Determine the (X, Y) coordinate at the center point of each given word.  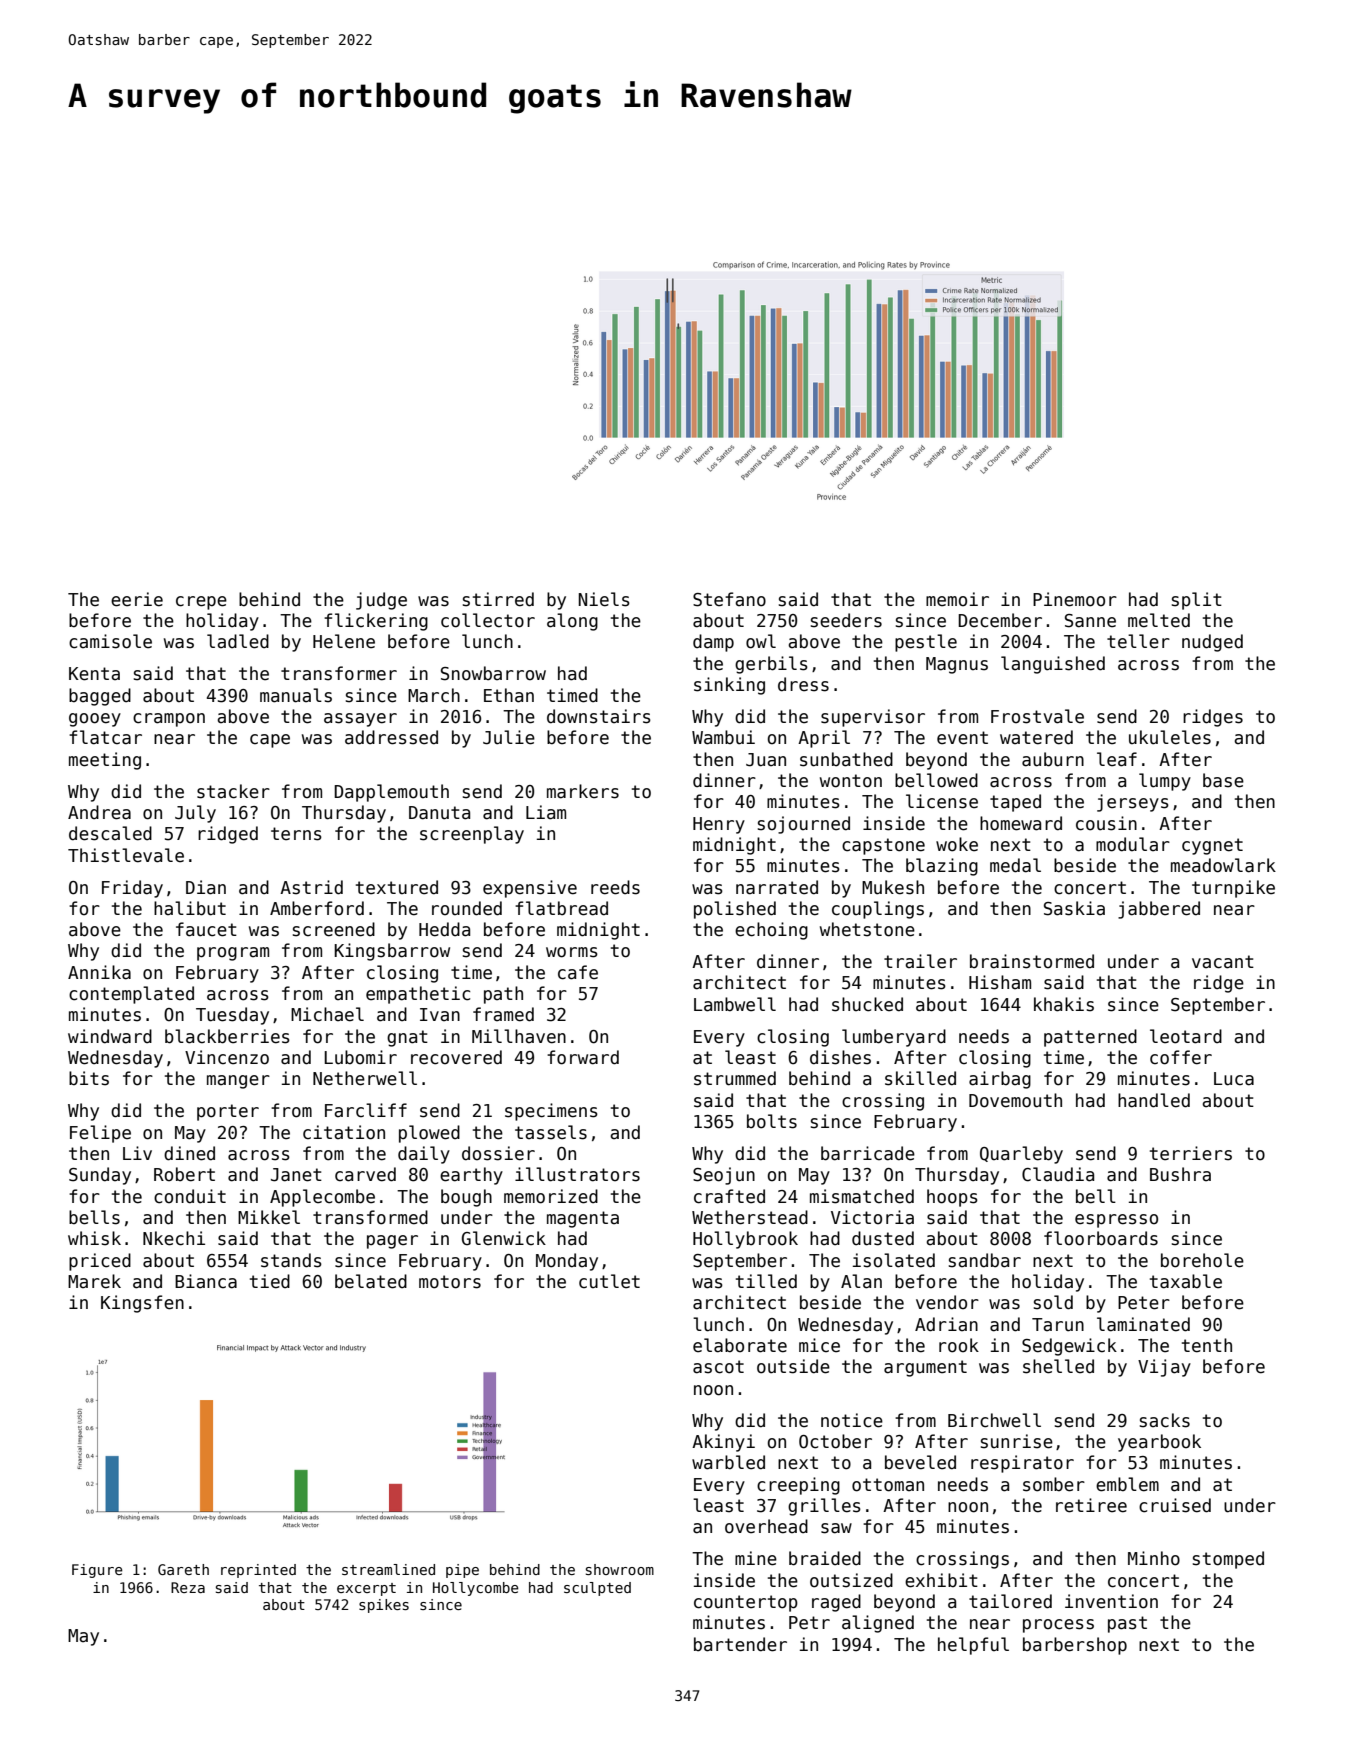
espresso (1116, 1221)
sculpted (597, 1589)
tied (270, 1281)
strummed (735, 1078)
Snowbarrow (493, 673)
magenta (583, 1219)
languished (1053, 665)
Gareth (183, 1569)
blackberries (227, 1036)
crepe (201, 603)
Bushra (1180, 1174)
